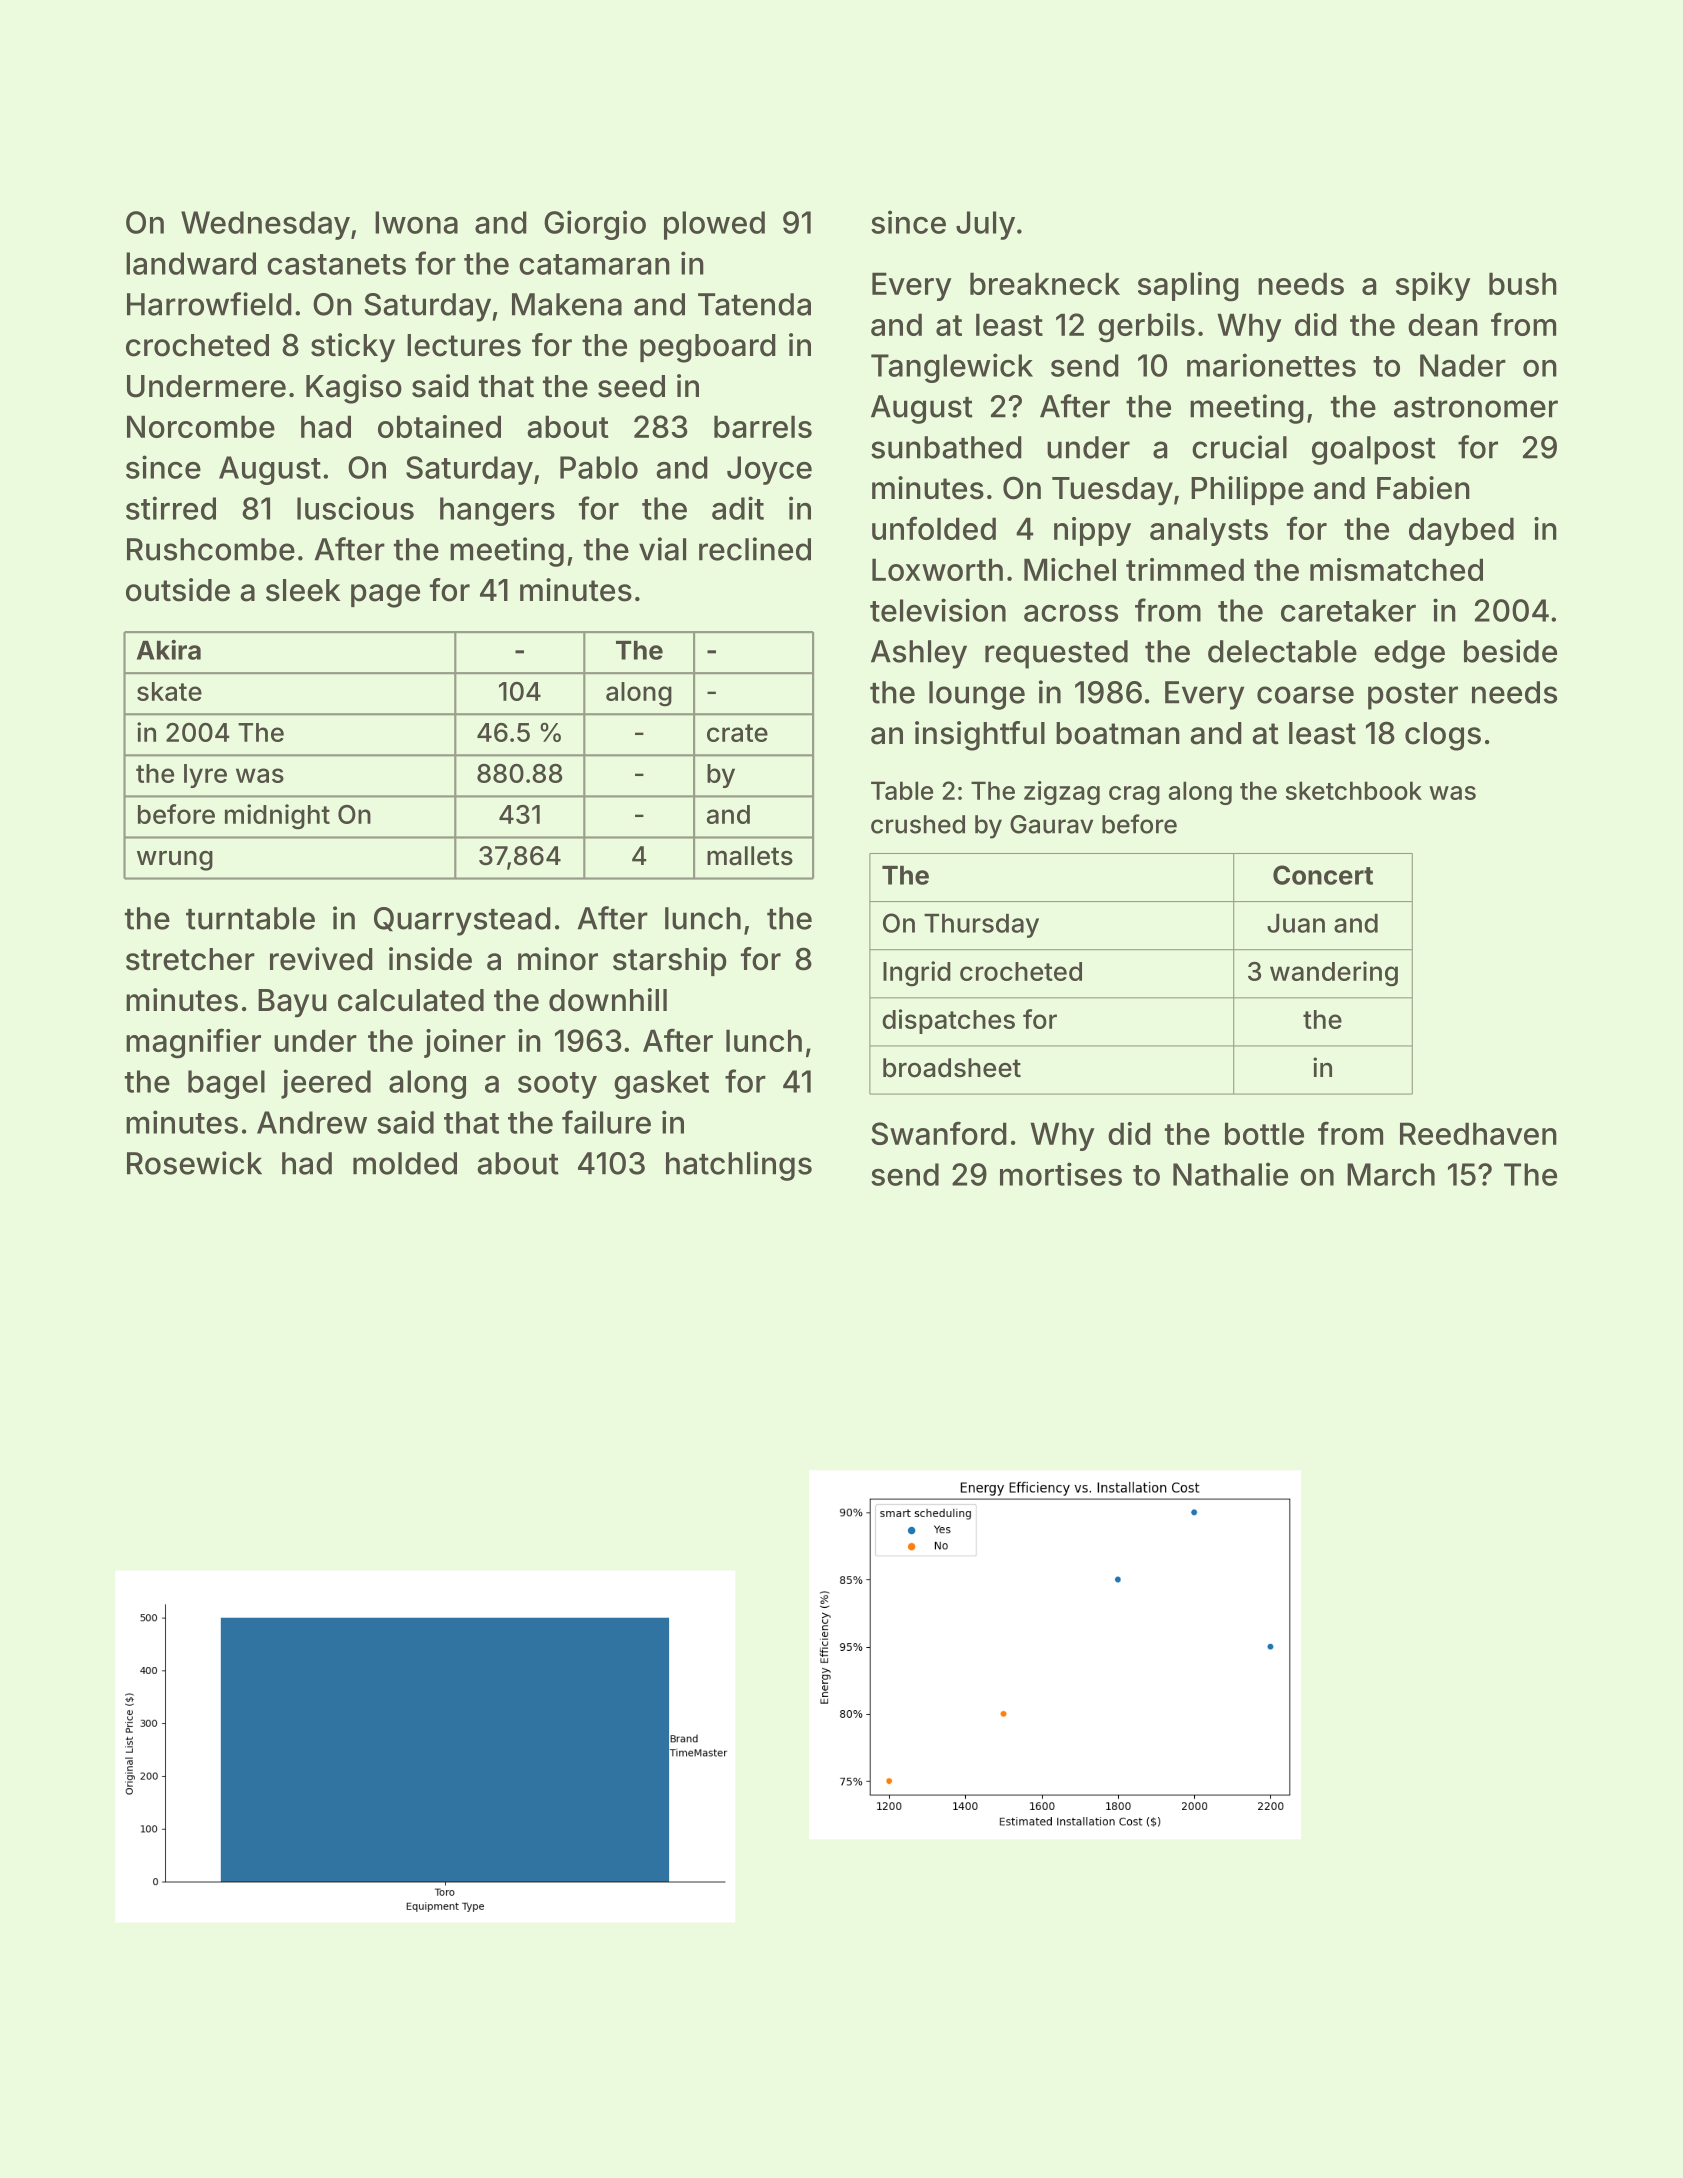 The image size is (1683, 2178). What do you see at coordinates (277, 817) in the page?
I see `midnight` at bounding box center [277, 817].
